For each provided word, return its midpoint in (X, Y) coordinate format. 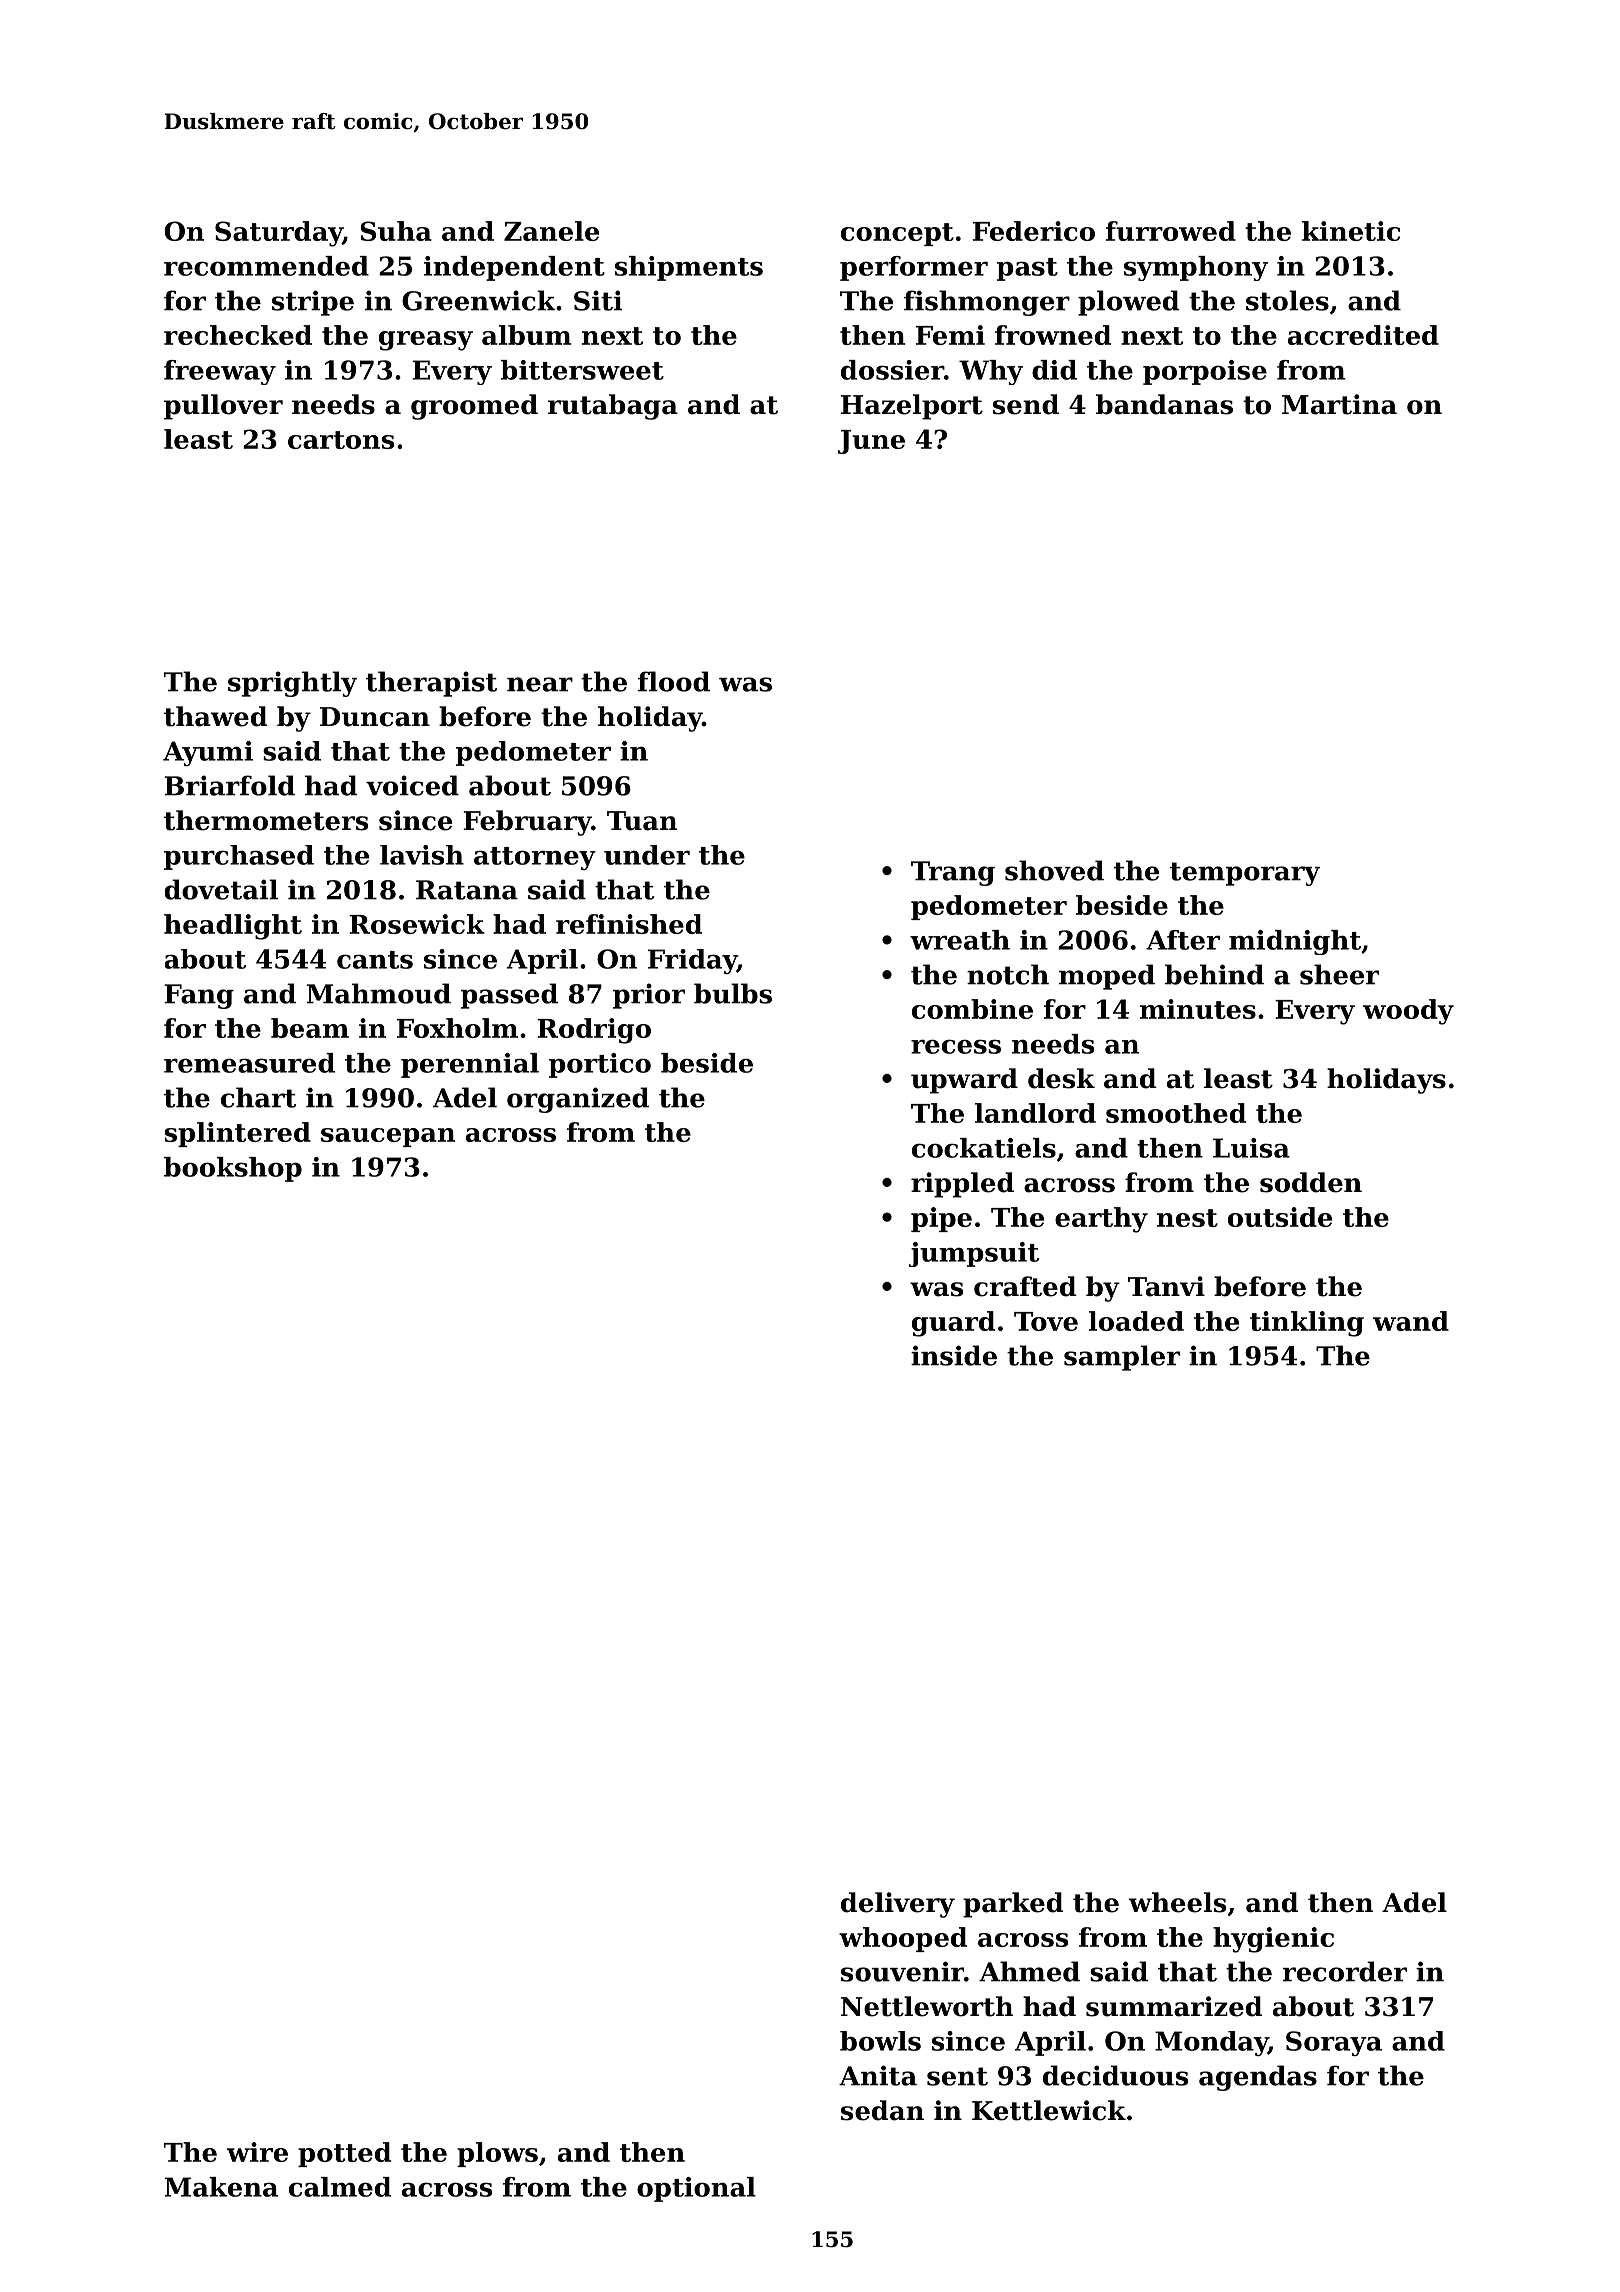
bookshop (233, 1169)
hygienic (1273, 1940)
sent (957, 2076)
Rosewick (417, 924)
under (647, 855)
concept (897, 234)
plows (497, 2154)
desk (1061, 1078)
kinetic (1351, 231)
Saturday (279, 234)
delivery (898, 1905)
